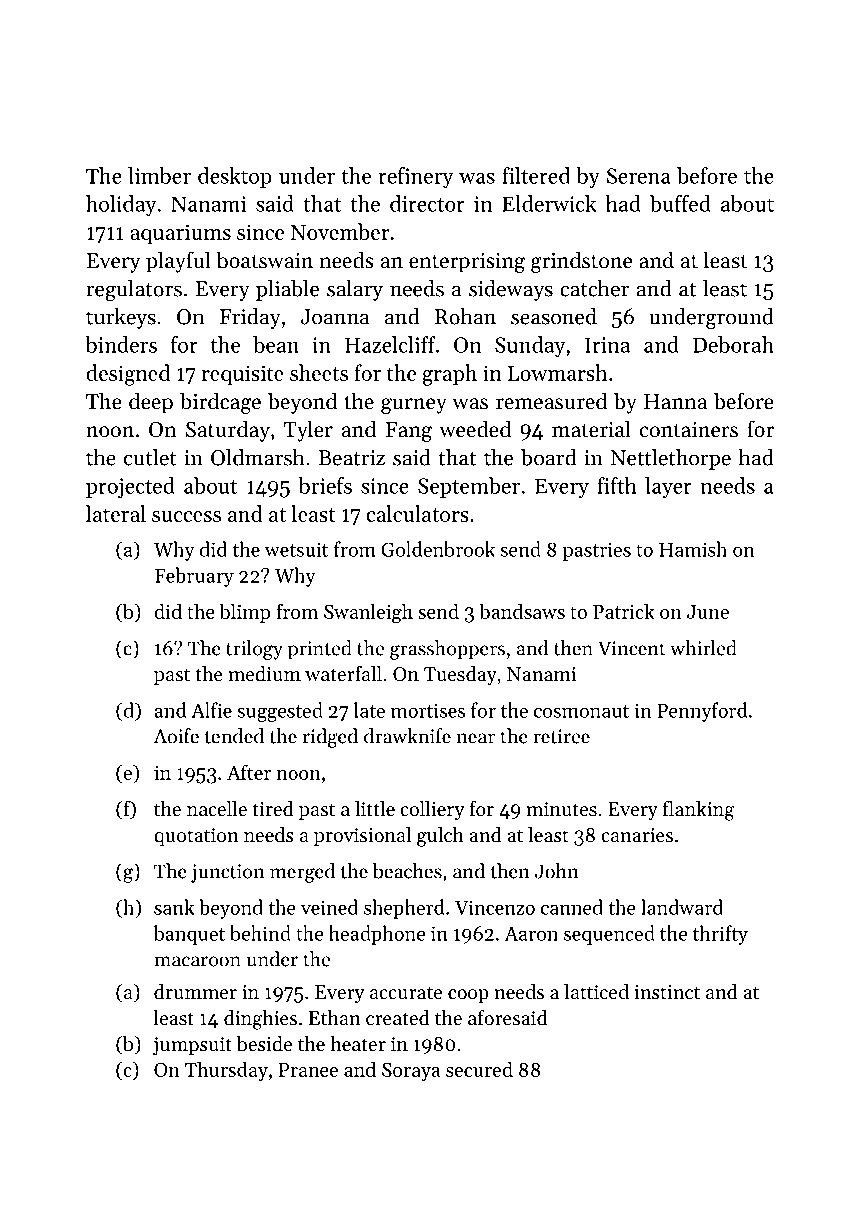 This screenshot has height=1220, width=860. What do you see at coordinates (217, 808) in the screenshot?
I see `nacelle` at bounding box center [217, 808].
